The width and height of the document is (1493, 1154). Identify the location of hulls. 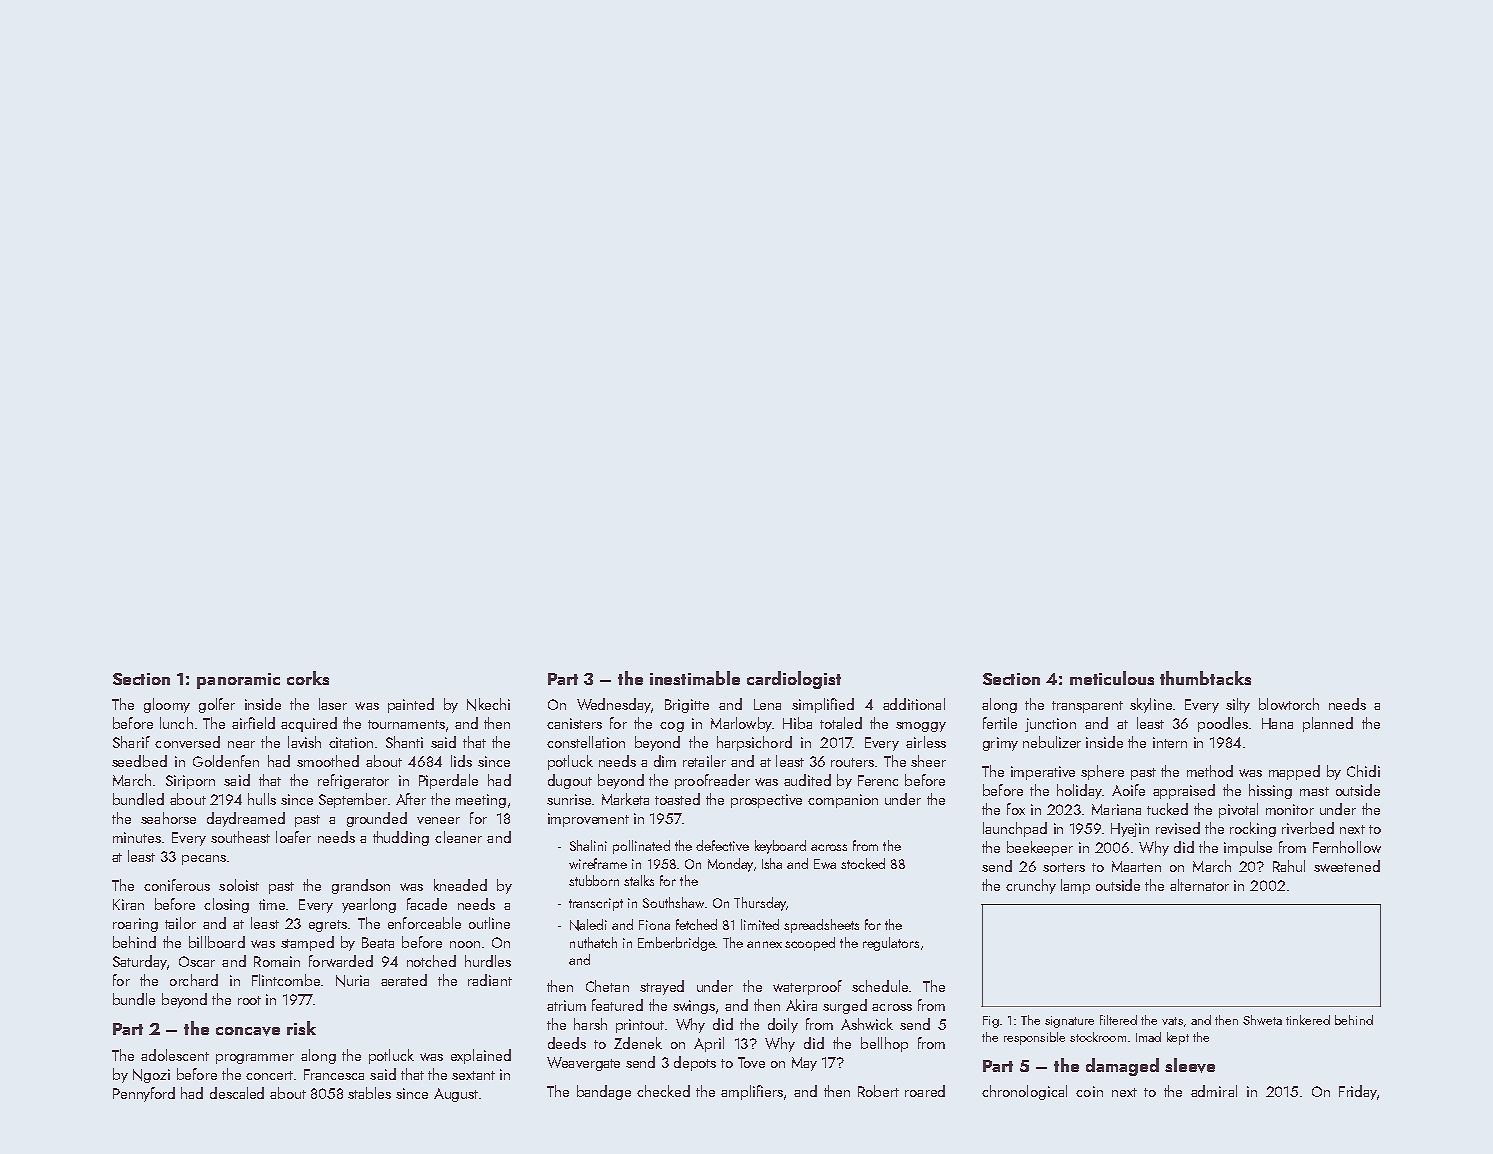
(262, 799).
